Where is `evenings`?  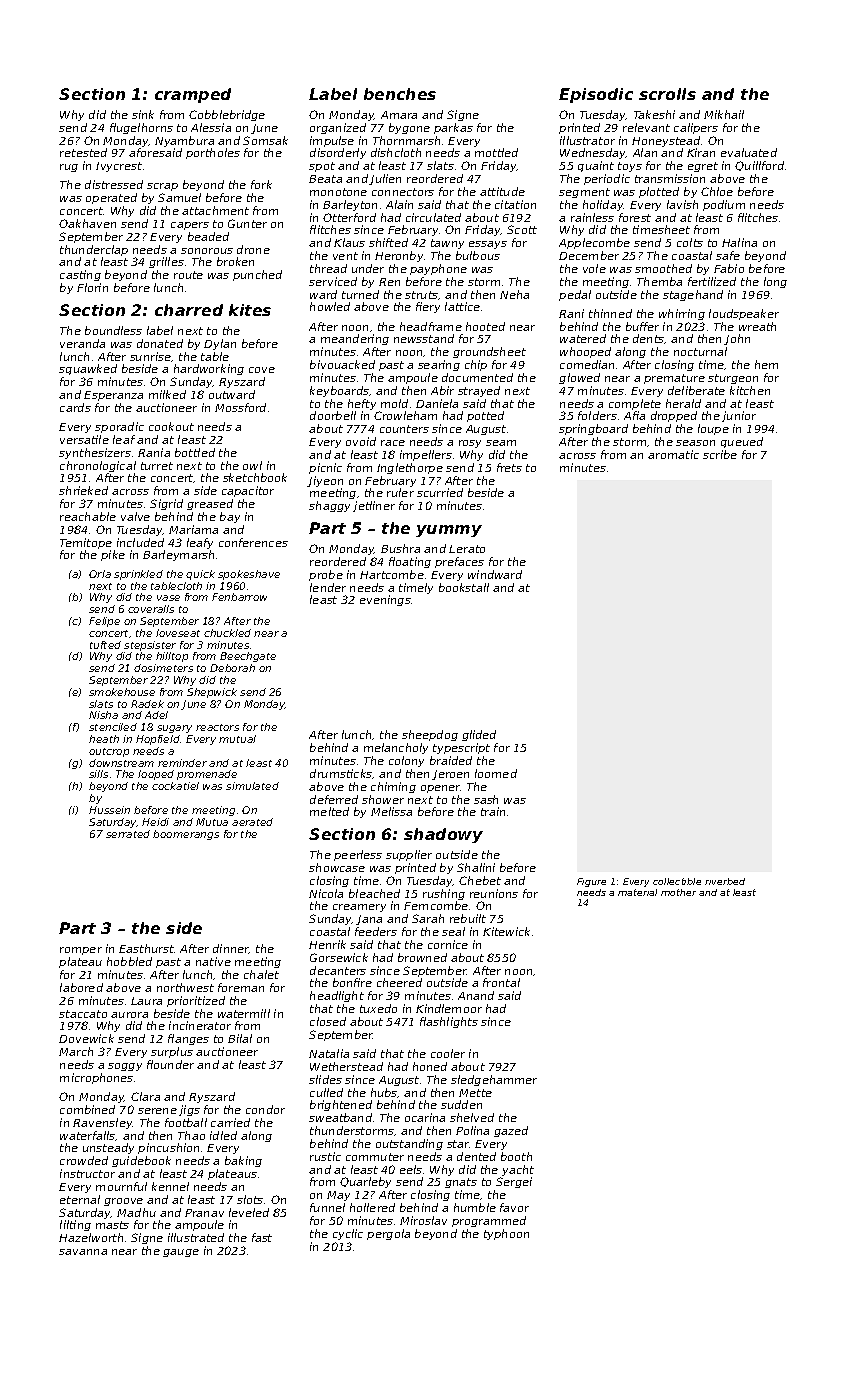 evenings is located at coordinates (385, 600).
